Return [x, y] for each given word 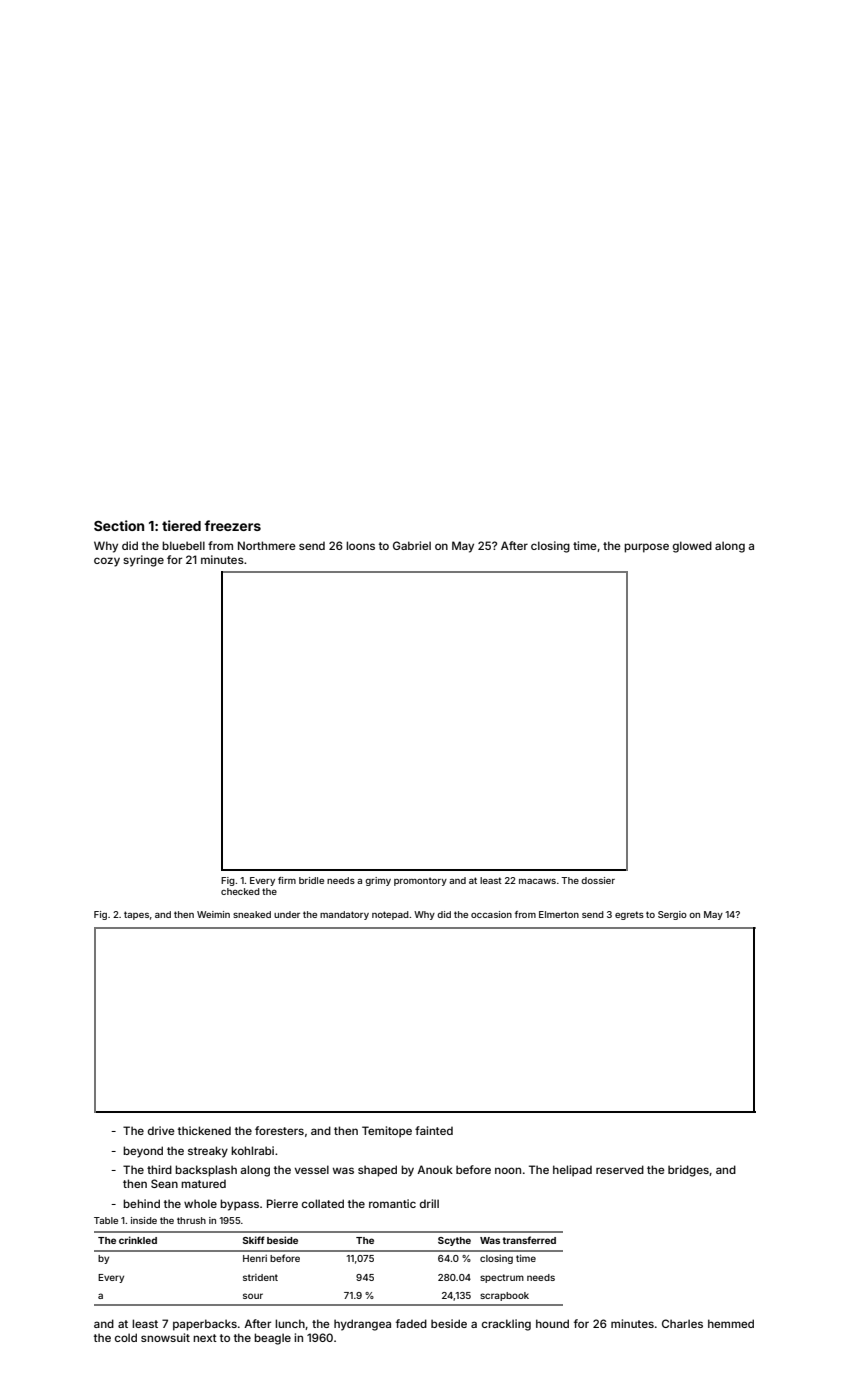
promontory [420, 881]
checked [240, 891]
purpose [646, 548]
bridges [688, 1171]
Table [106, 1220]
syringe [143, 561]
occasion [491, 914]
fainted [434, 1130]
